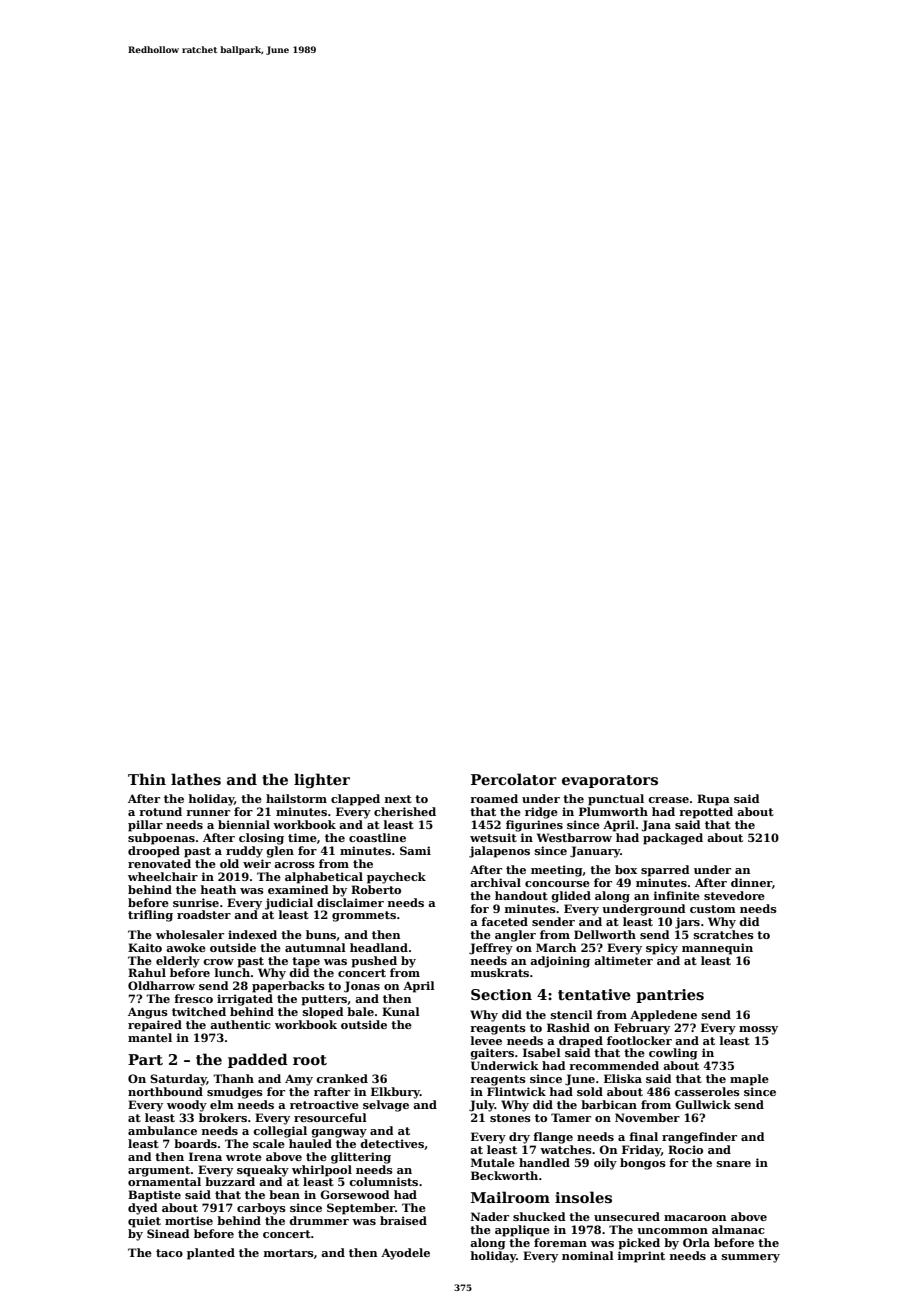 The height and width of the screenshot is (1316, 908). What do you see at coordinates (159, 1171) in the screenshot?
I see `argument` at bounding box center [159, 1171].
